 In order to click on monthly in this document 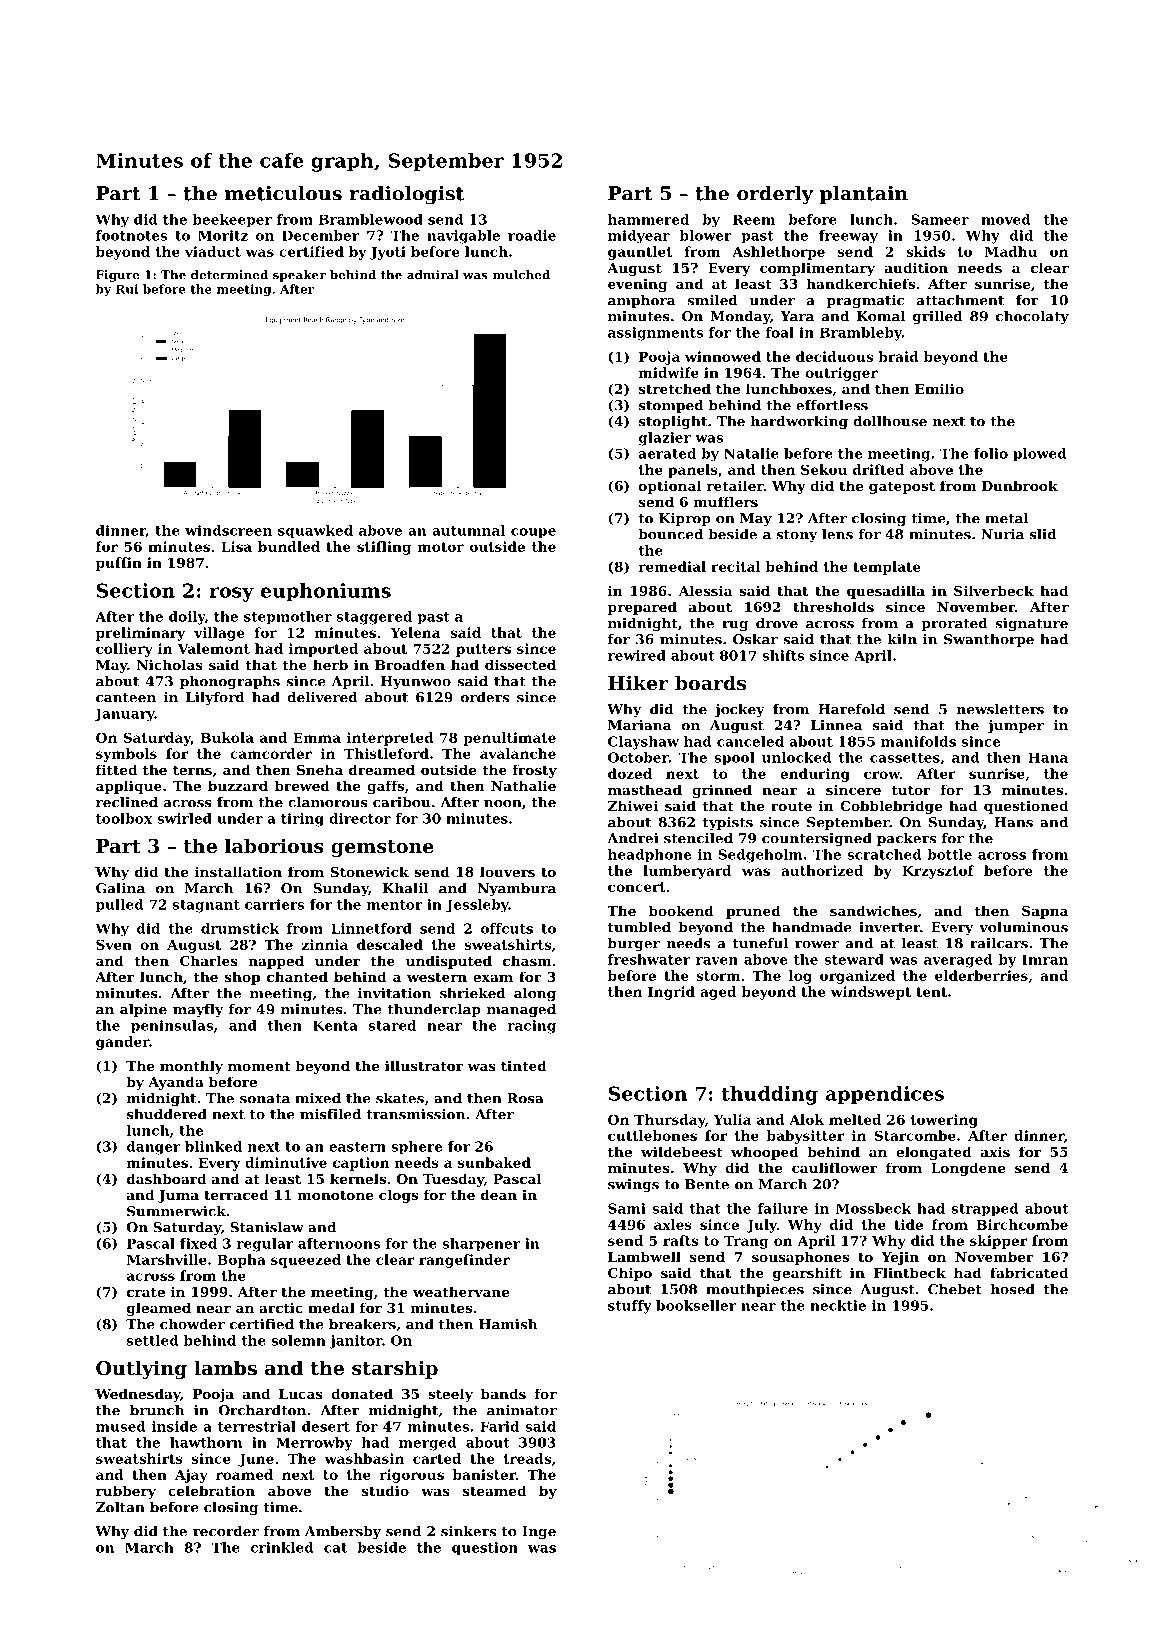, I will do `click(191, 1067)`.
